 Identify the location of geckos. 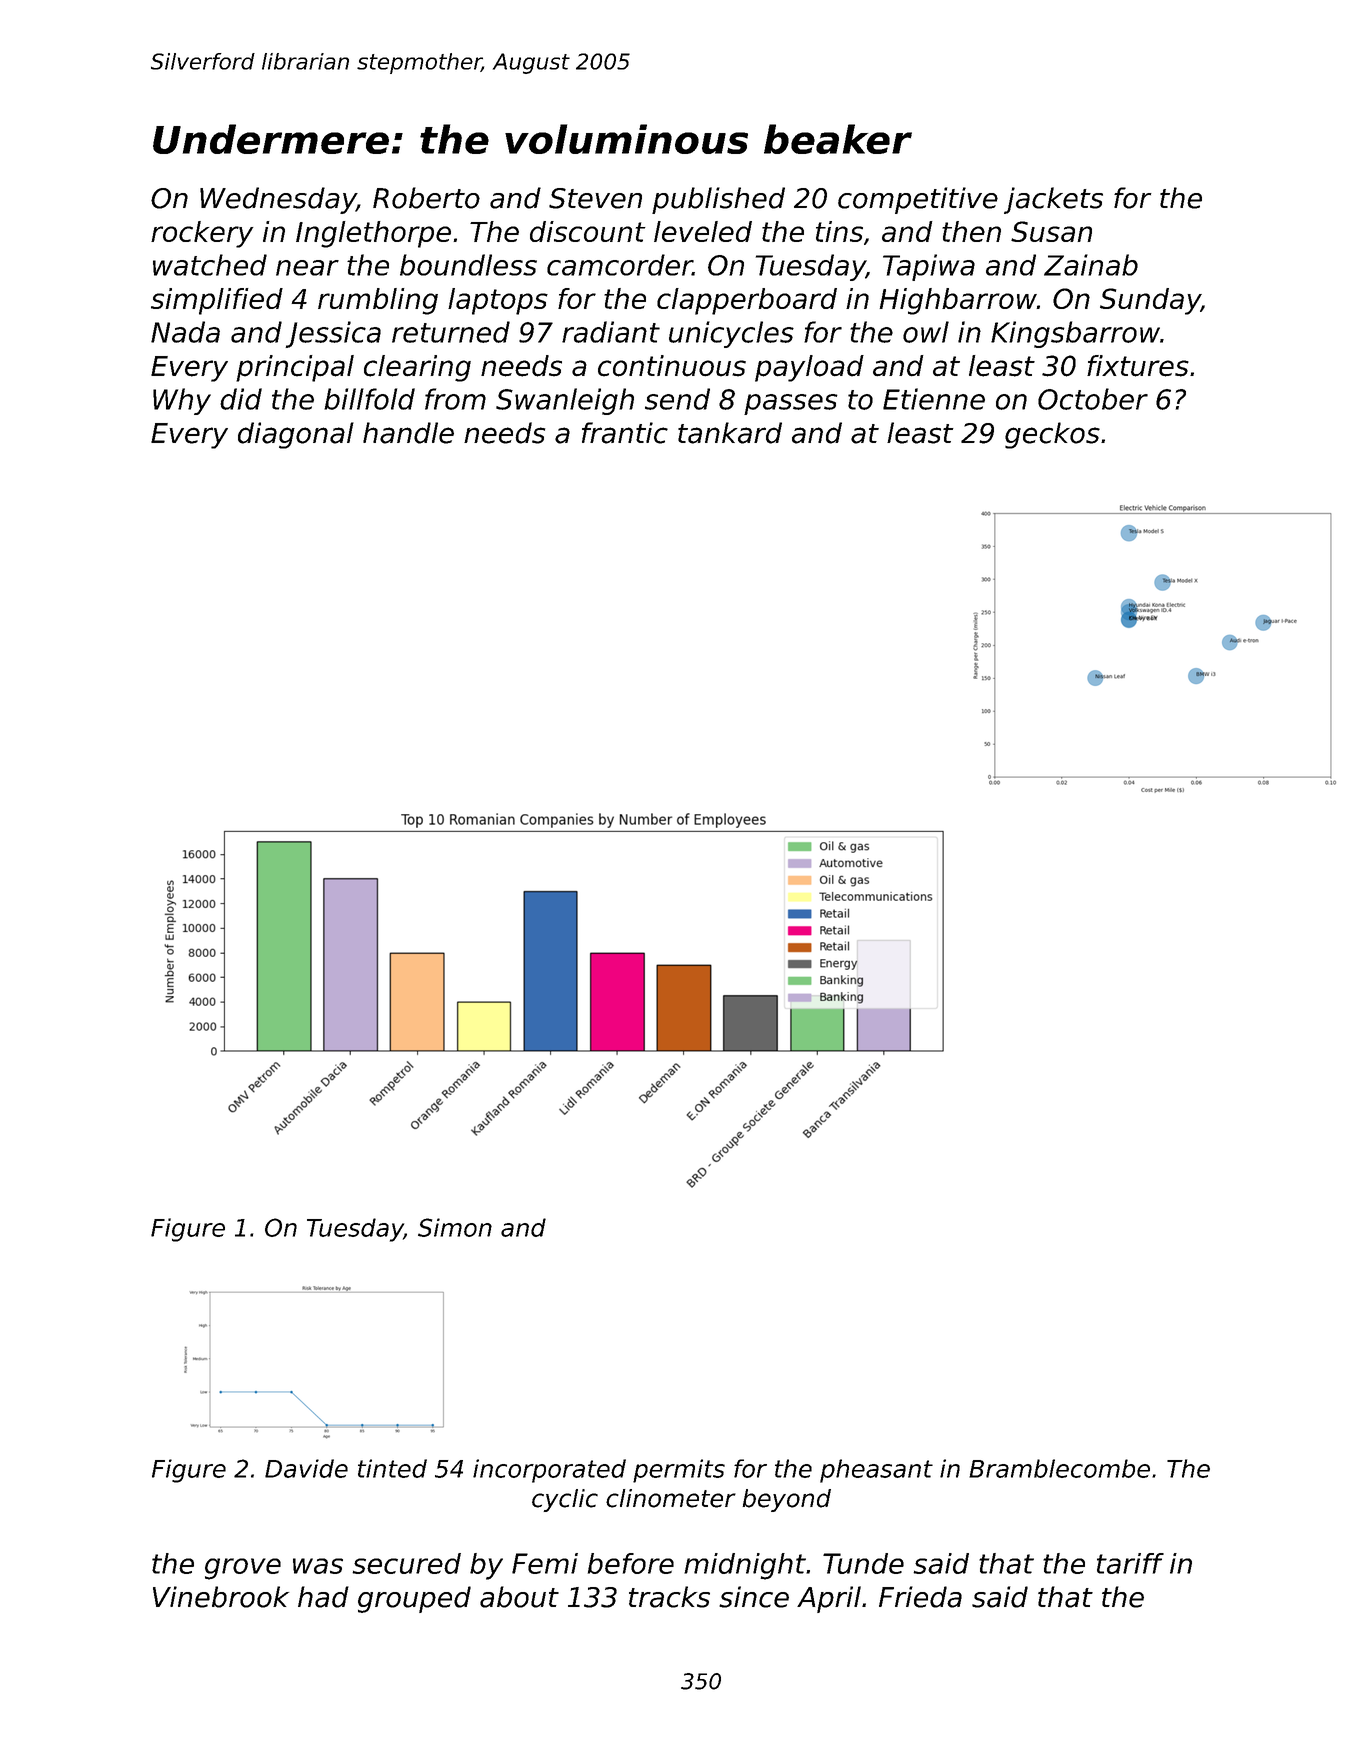
(1052, 435).
